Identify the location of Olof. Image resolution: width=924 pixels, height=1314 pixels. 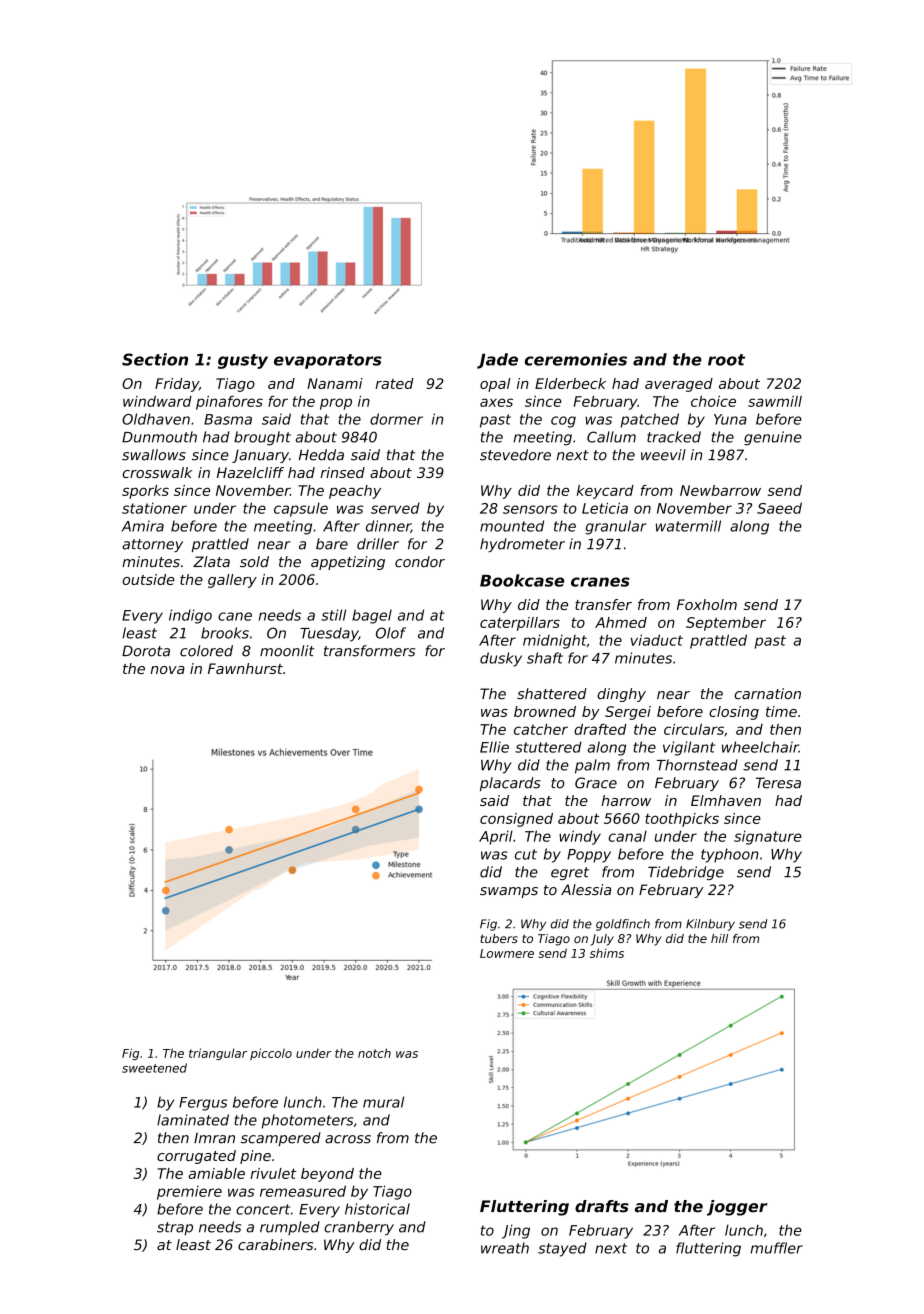
(391, 633).
